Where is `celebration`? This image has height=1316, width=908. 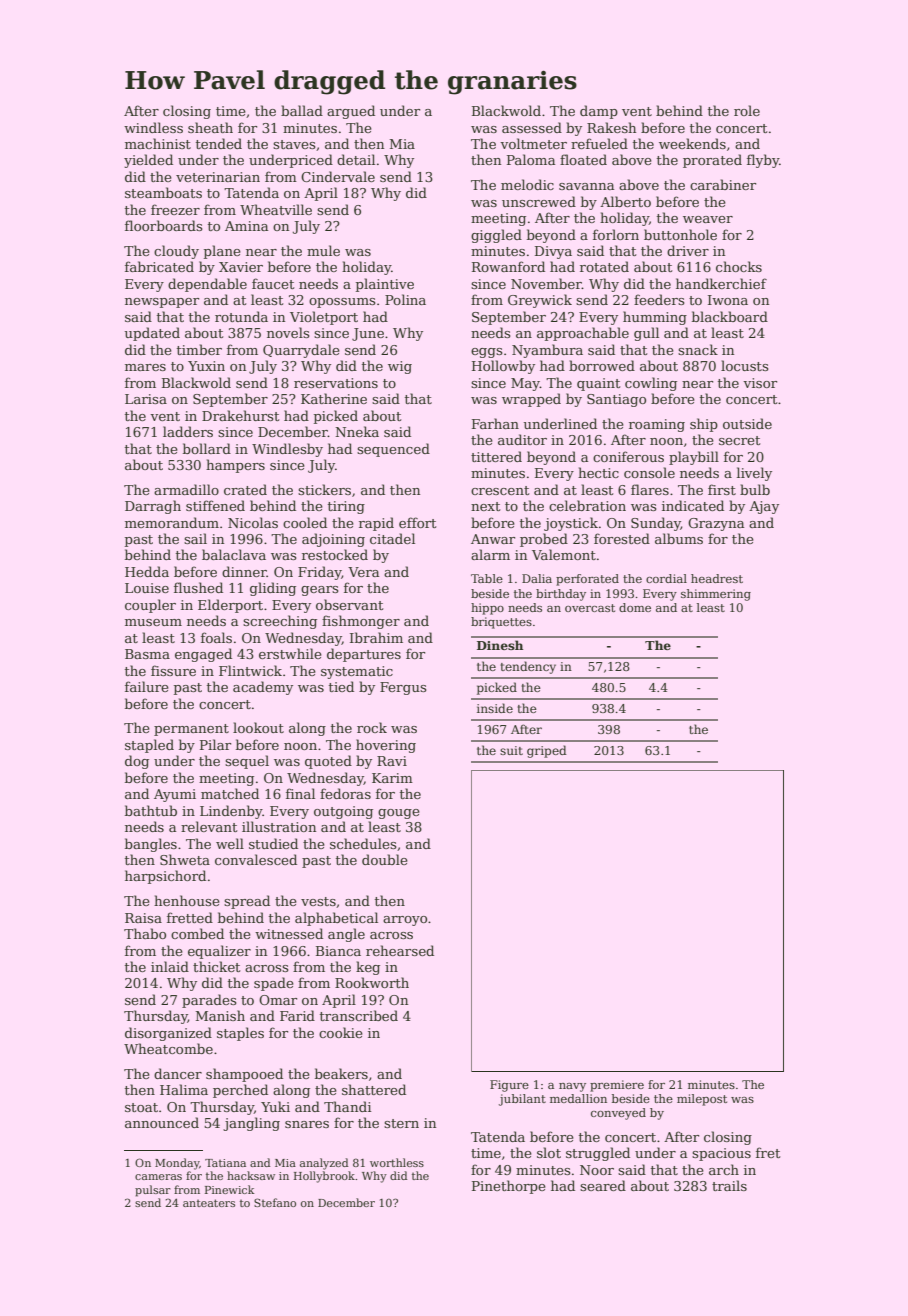 celebration is located at coordinates (587, 505).
